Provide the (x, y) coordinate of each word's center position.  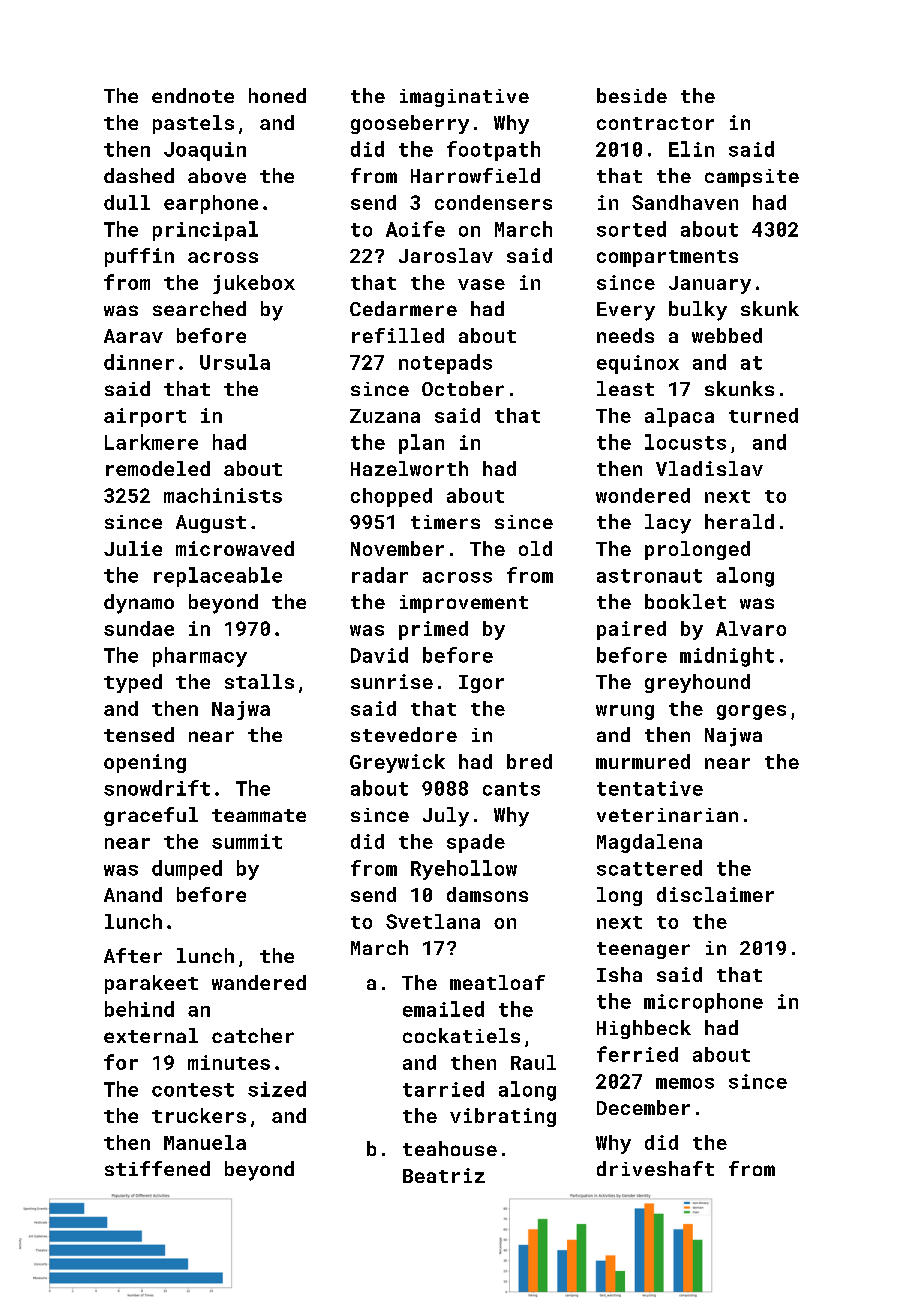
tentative (650, 788)
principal (205, 231)
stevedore (404, 734)
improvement (464, 604)
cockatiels (461, 1035)
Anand (133, 894)
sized (277, 1089)
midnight (727, 657)
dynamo (139, 604)
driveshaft (655, 1168)
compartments (667, 258)
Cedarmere (403, 308)
